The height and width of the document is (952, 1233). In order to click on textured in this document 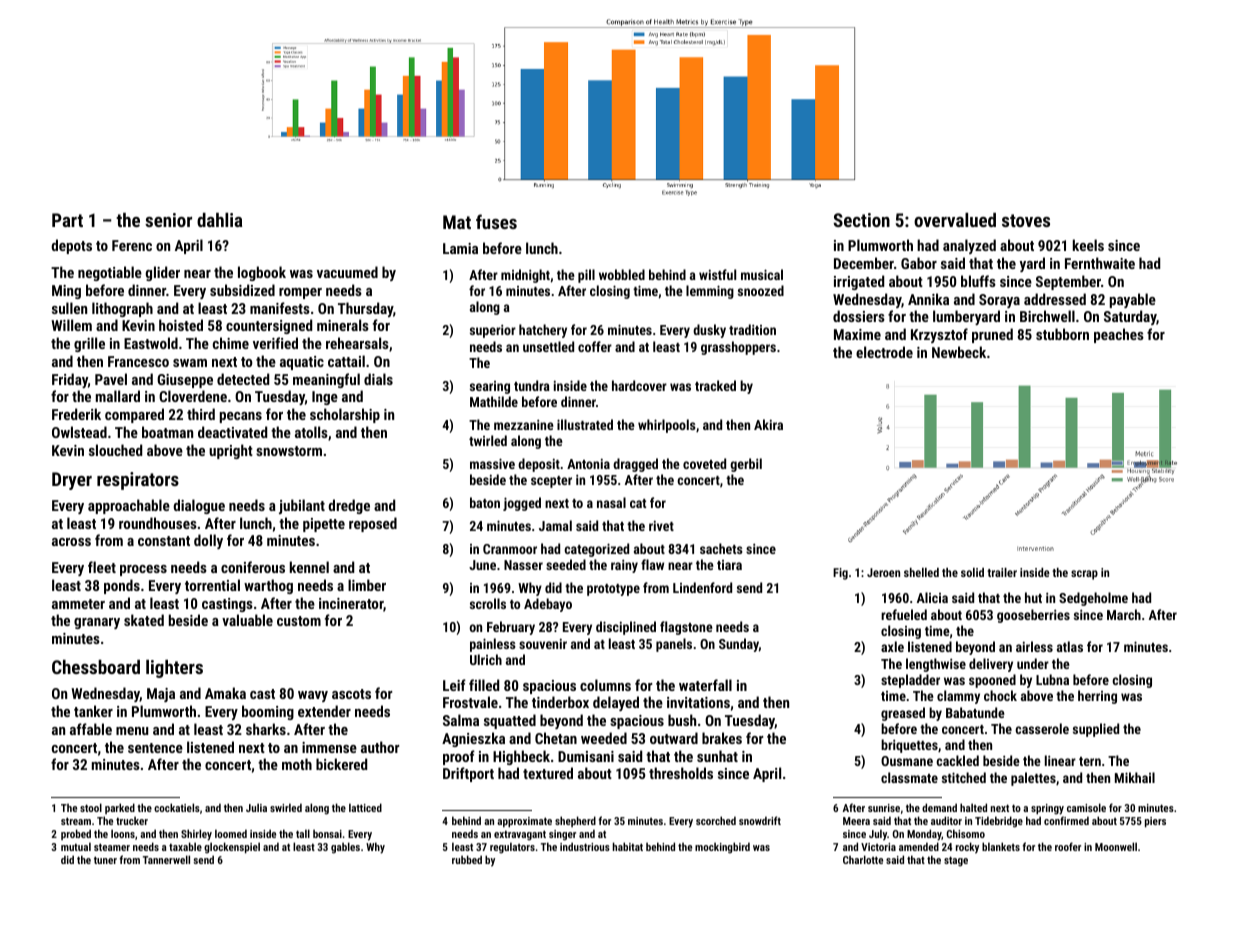, I will do `click(548, 773)`.
